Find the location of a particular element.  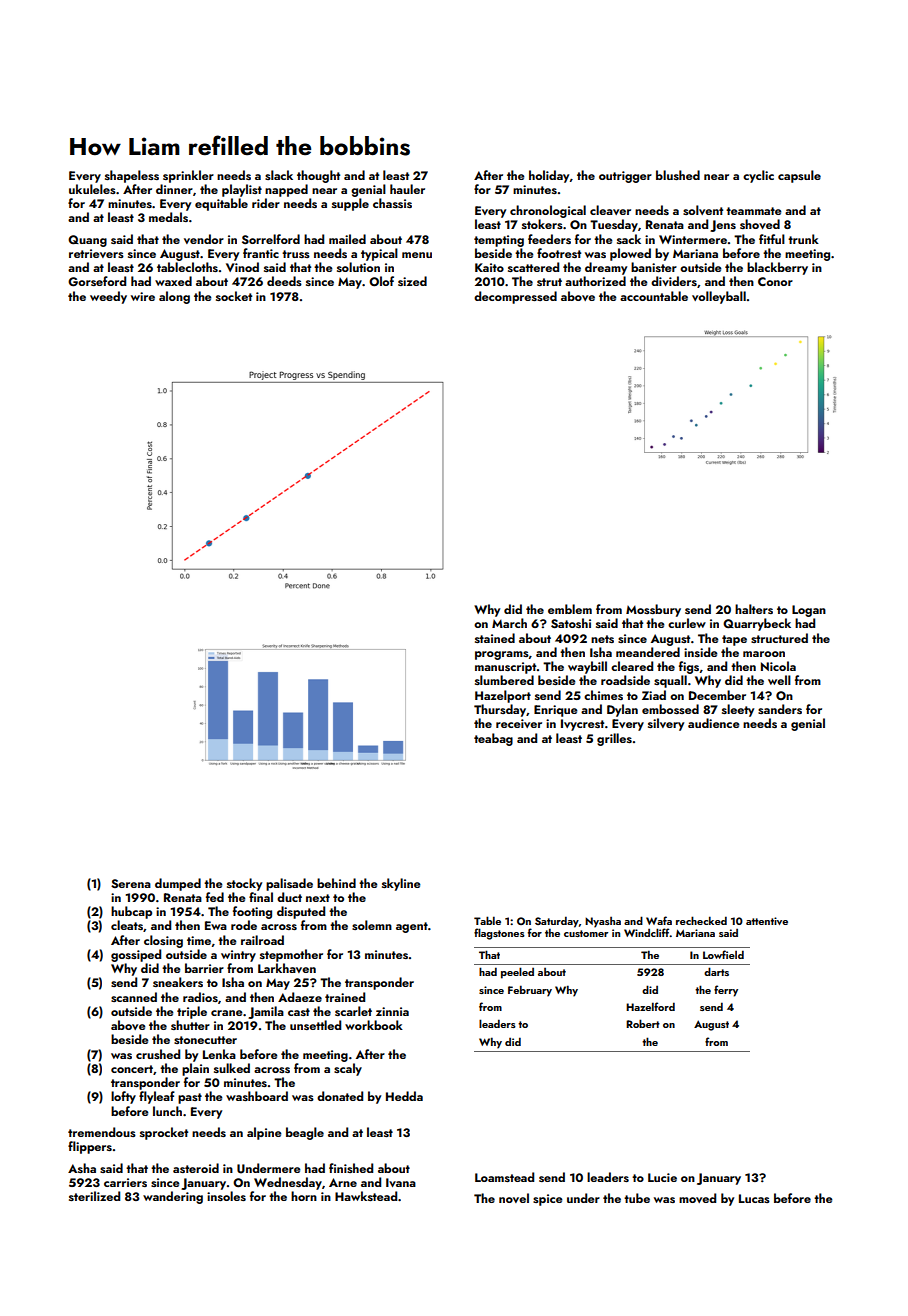

halters is located at coordinates (754, 609).
